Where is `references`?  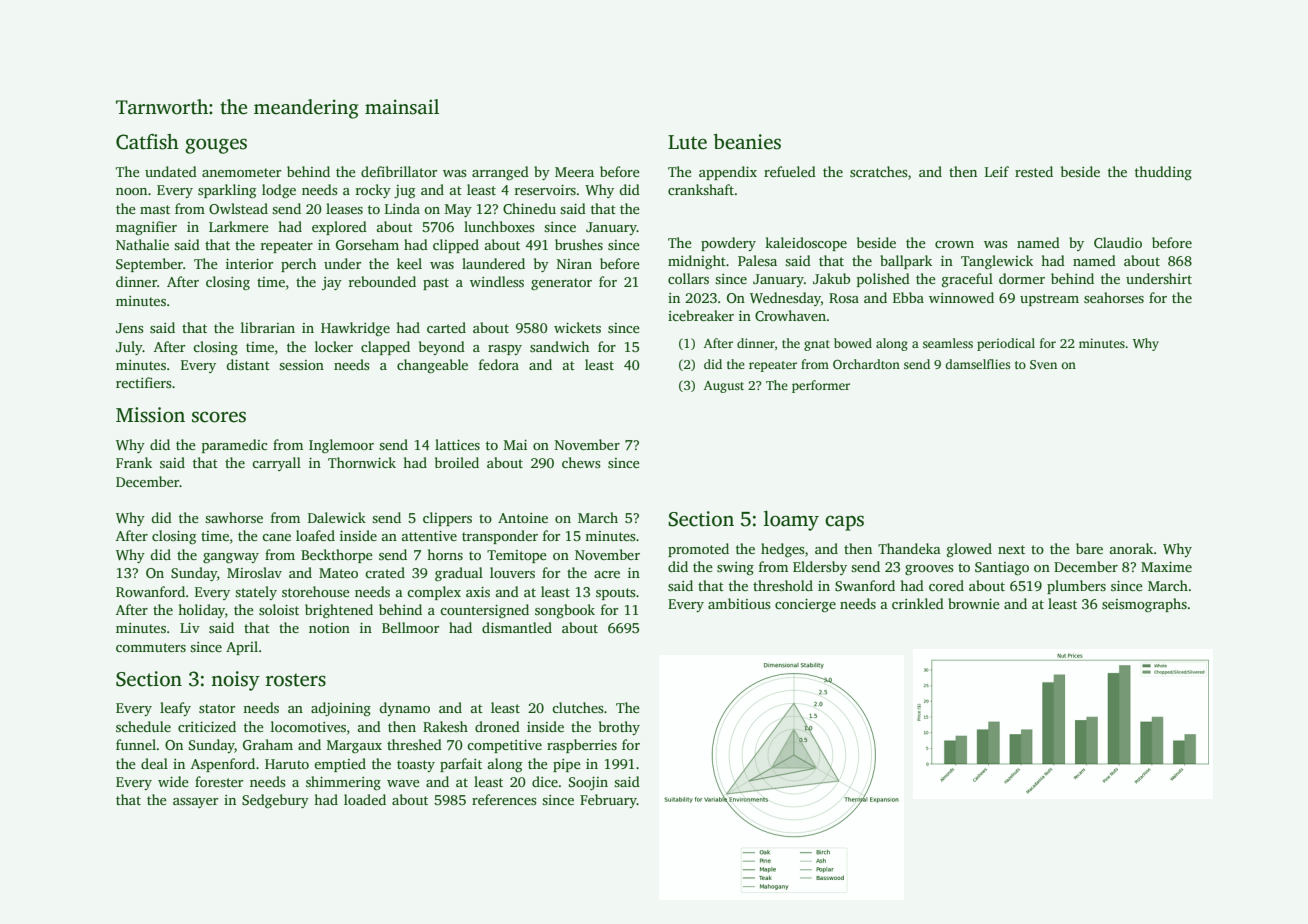 references is located at coordinates (504, 799).
